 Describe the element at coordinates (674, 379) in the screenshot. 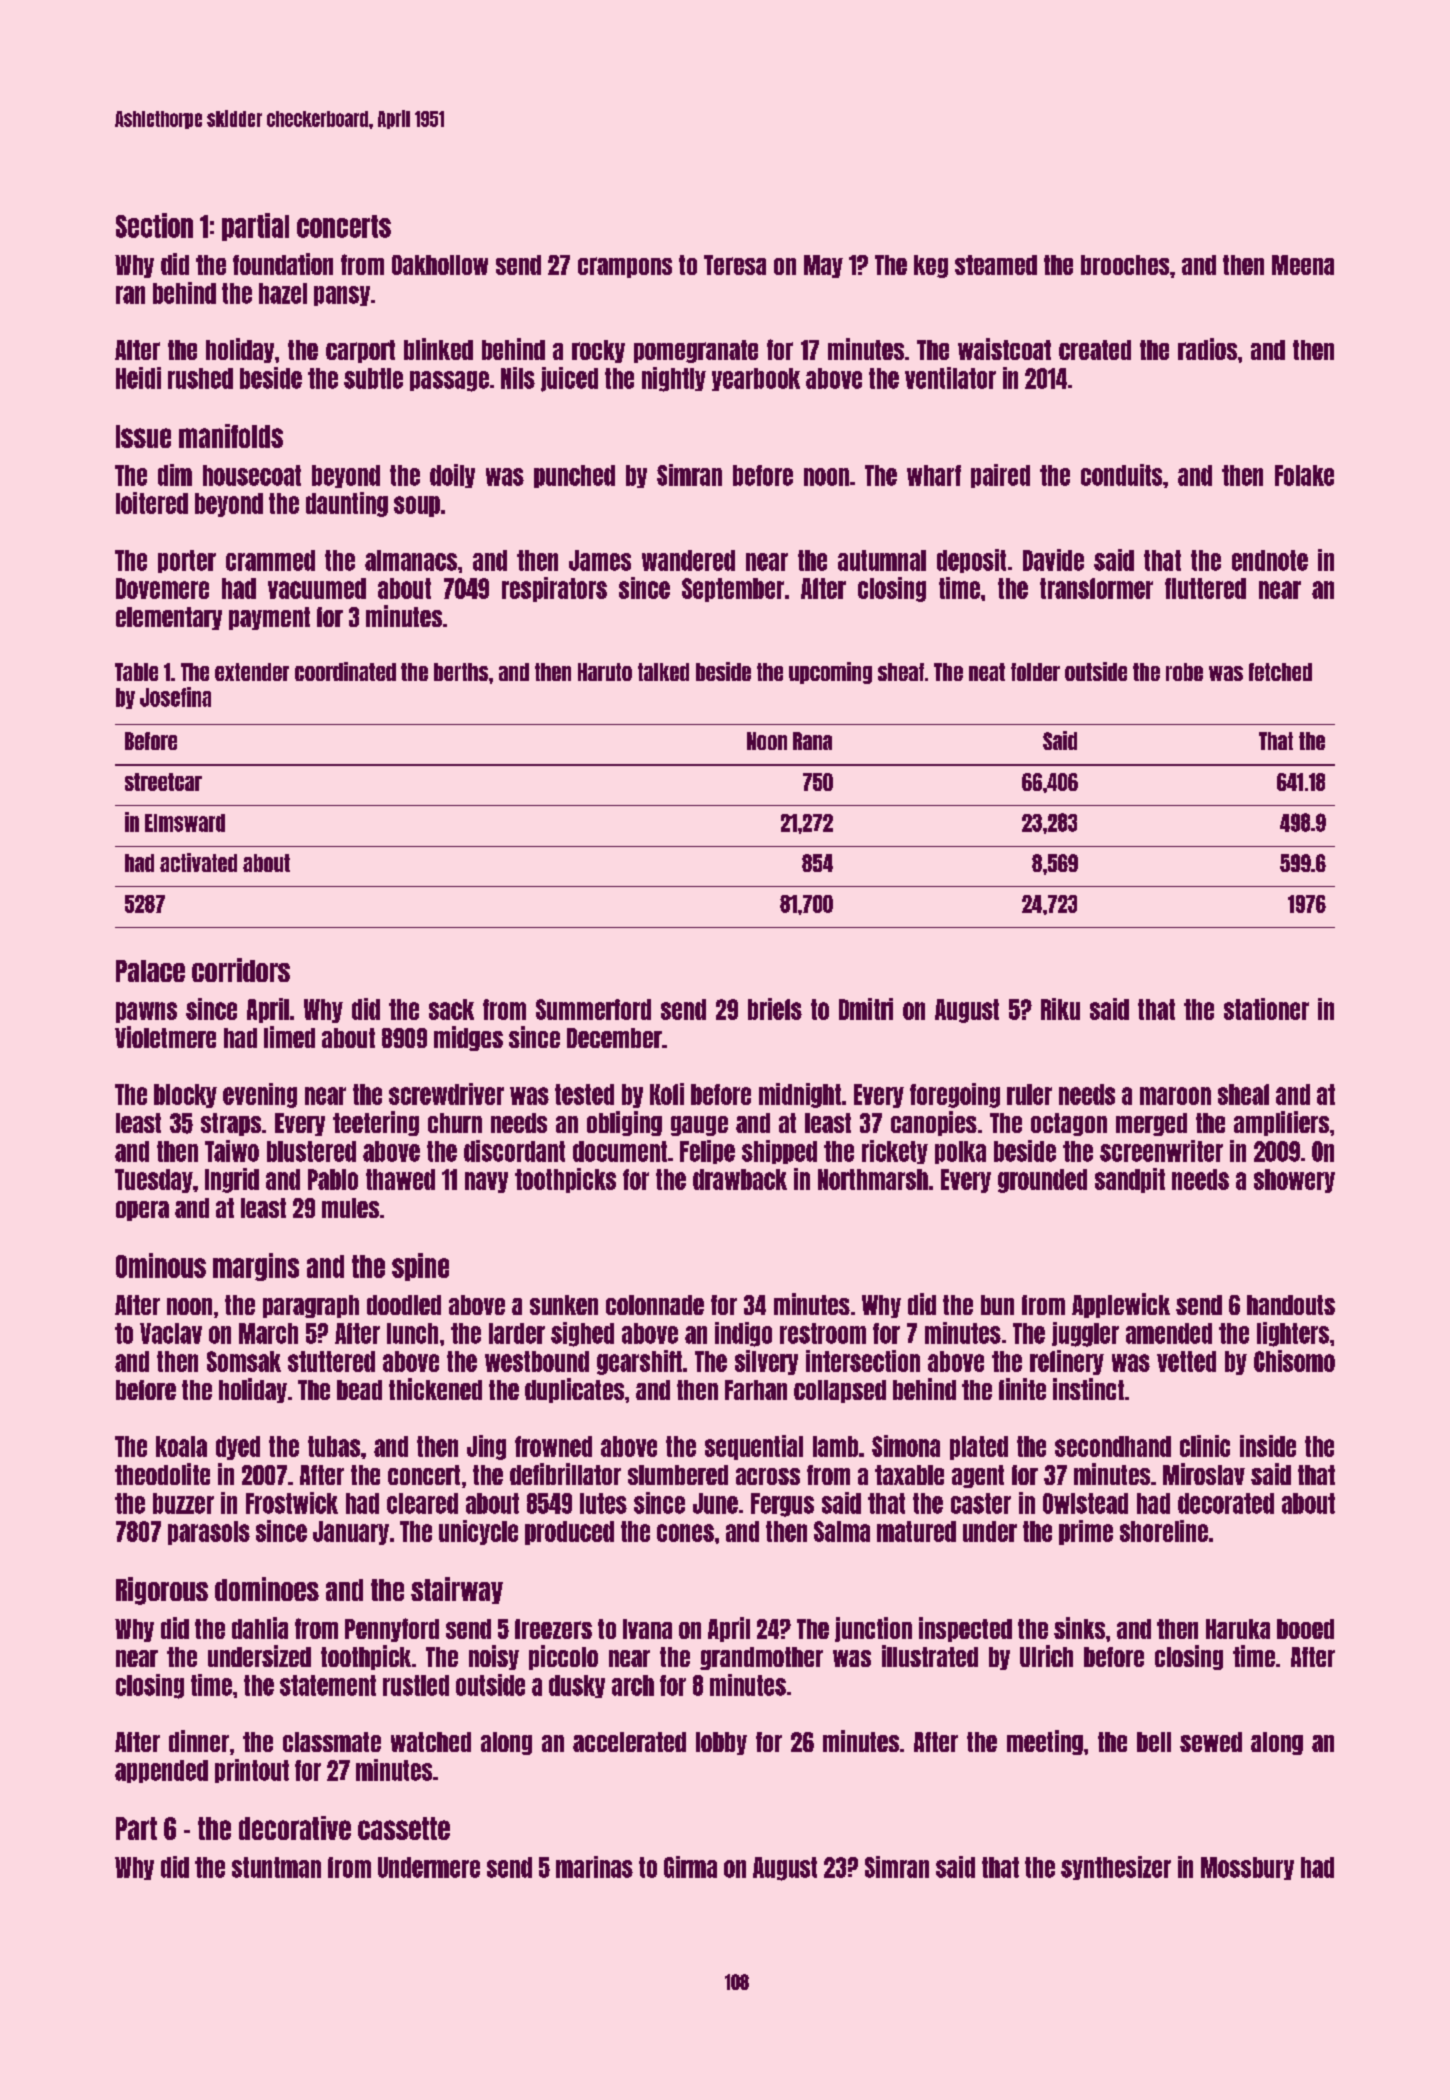

I see `nightly` at that location.
